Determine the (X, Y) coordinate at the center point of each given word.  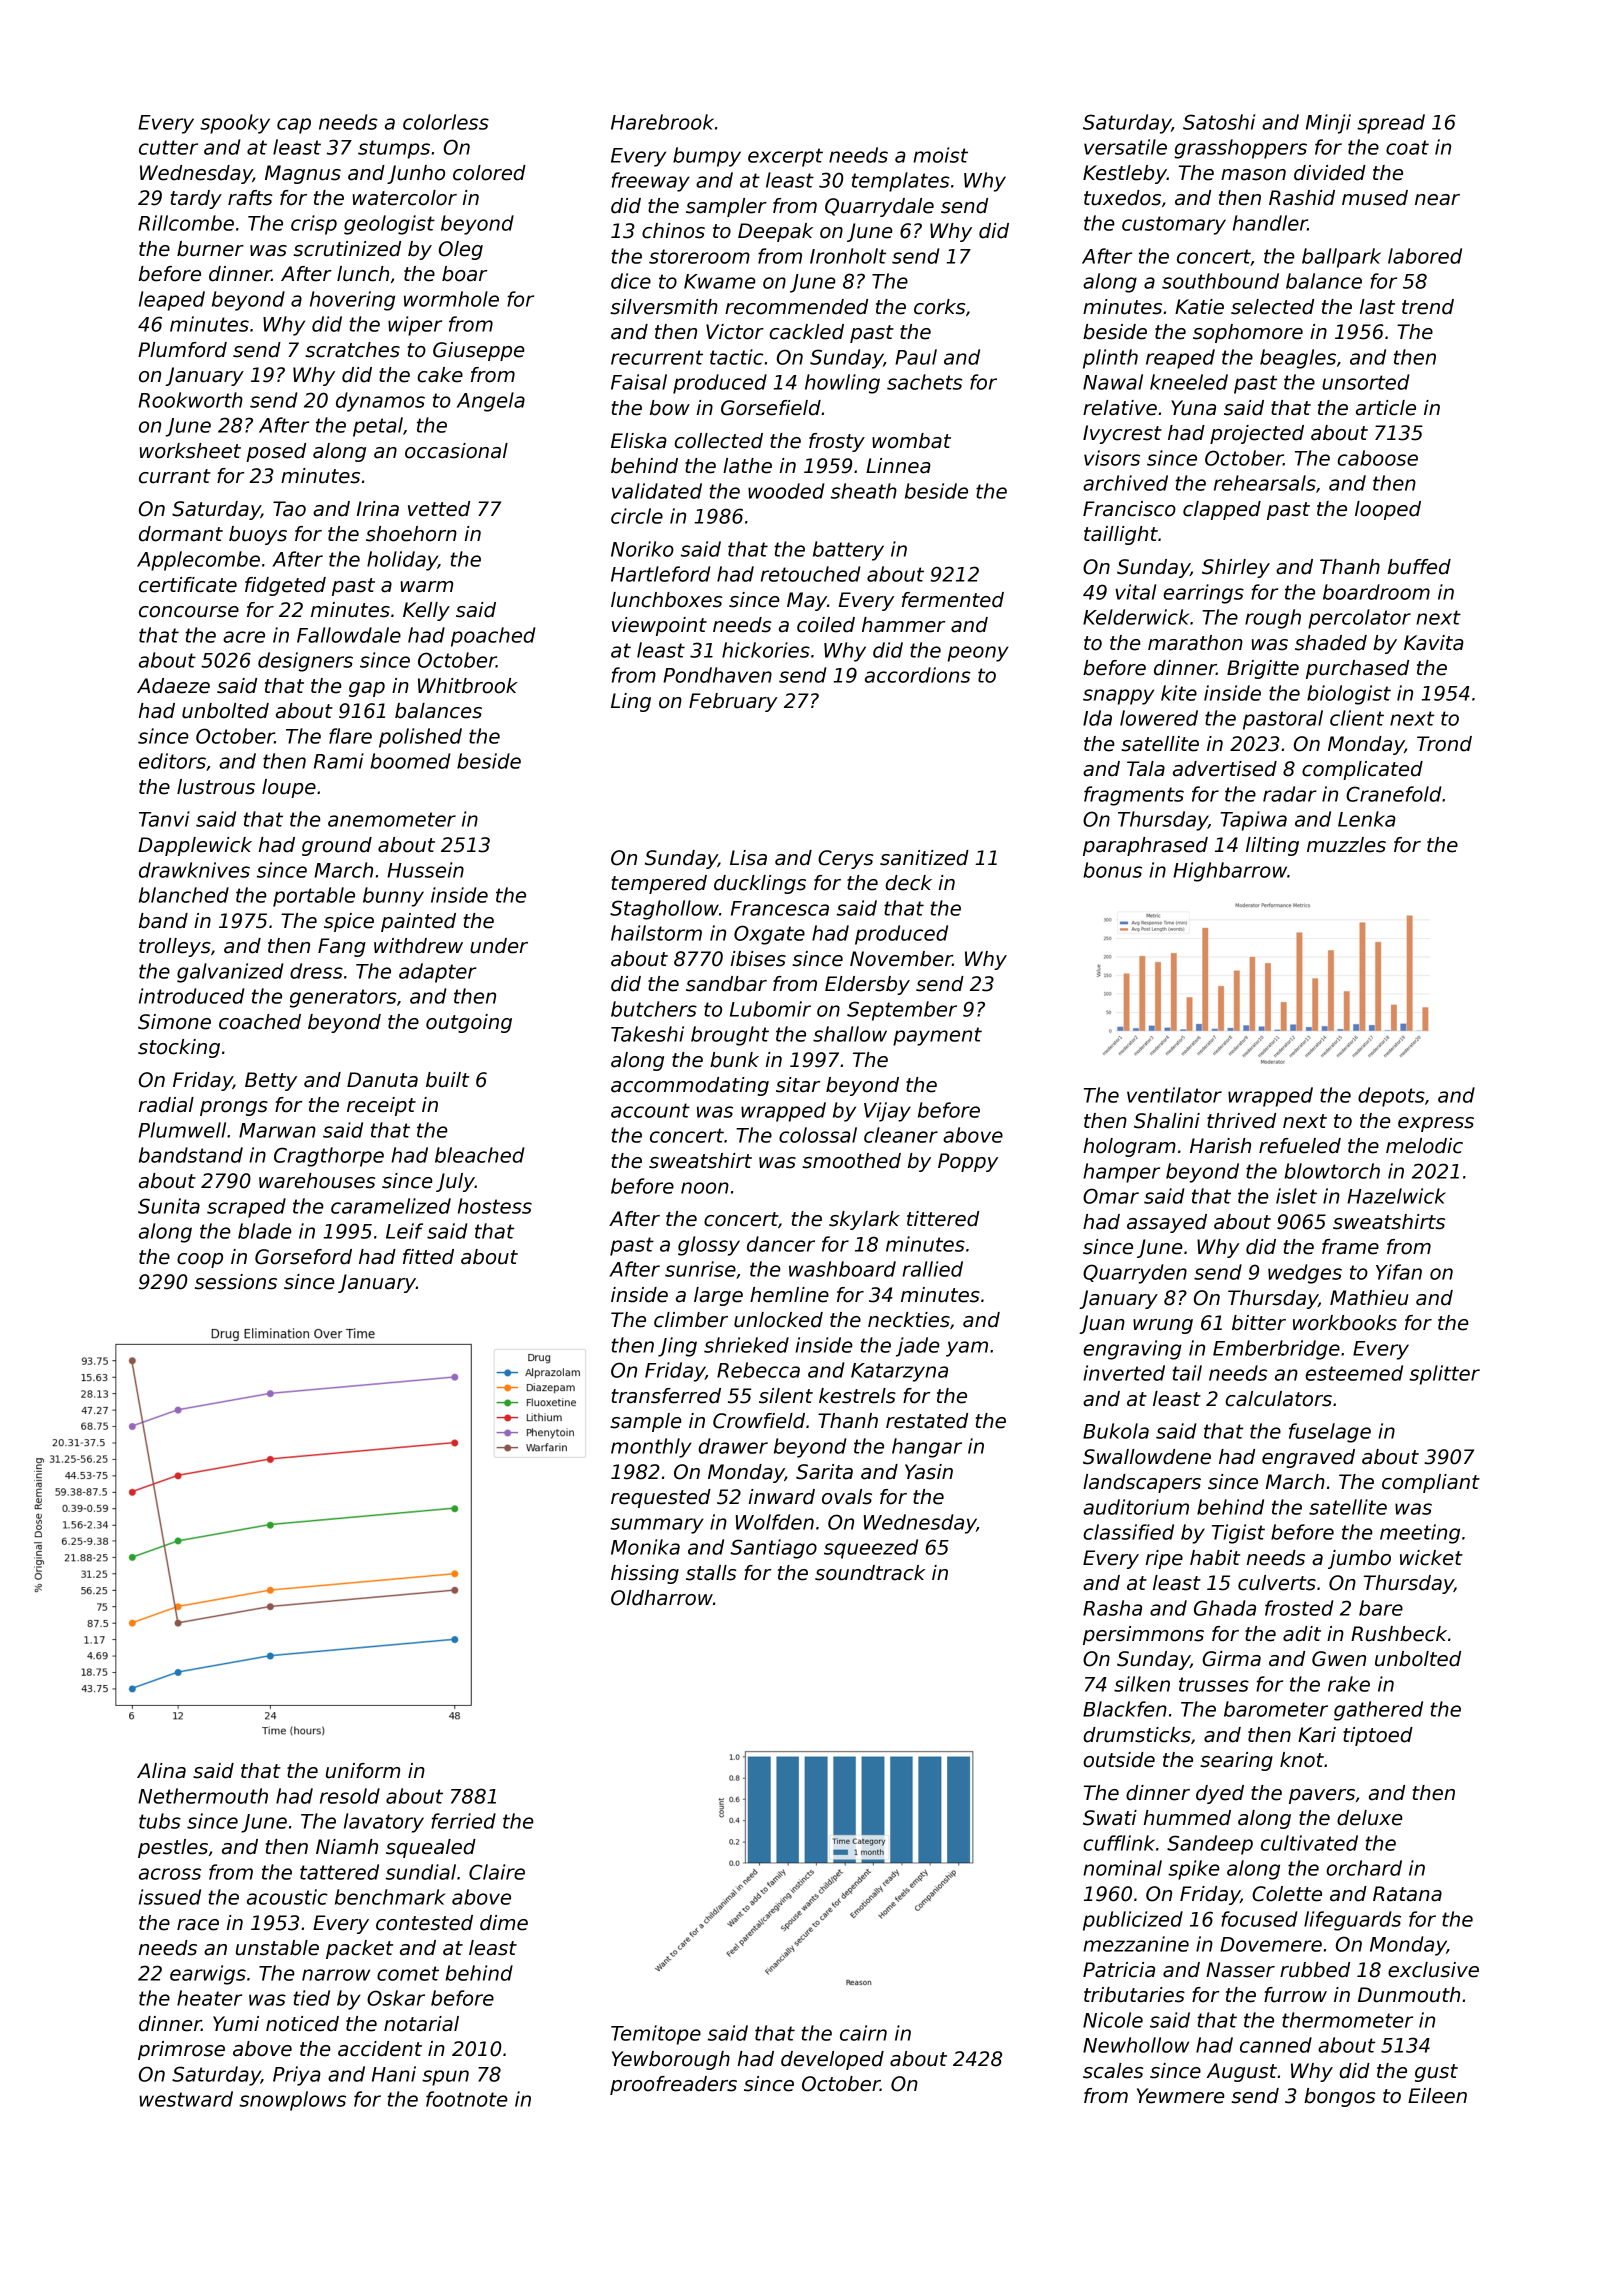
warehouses (317, 1181)
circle (637, 516)
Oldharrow (662, 1598)
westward (186, 2099)
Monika (645, 1547)
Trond (1444, 744)
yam (967, 1349)
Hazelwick (1396, 1196)
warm (426, 587)
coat (1407, 147)
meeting (1420, 1534)
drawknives (194, 870)
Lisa (748, 858)
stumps (394, 149)
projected (1257, 434)
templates (901, 182)
